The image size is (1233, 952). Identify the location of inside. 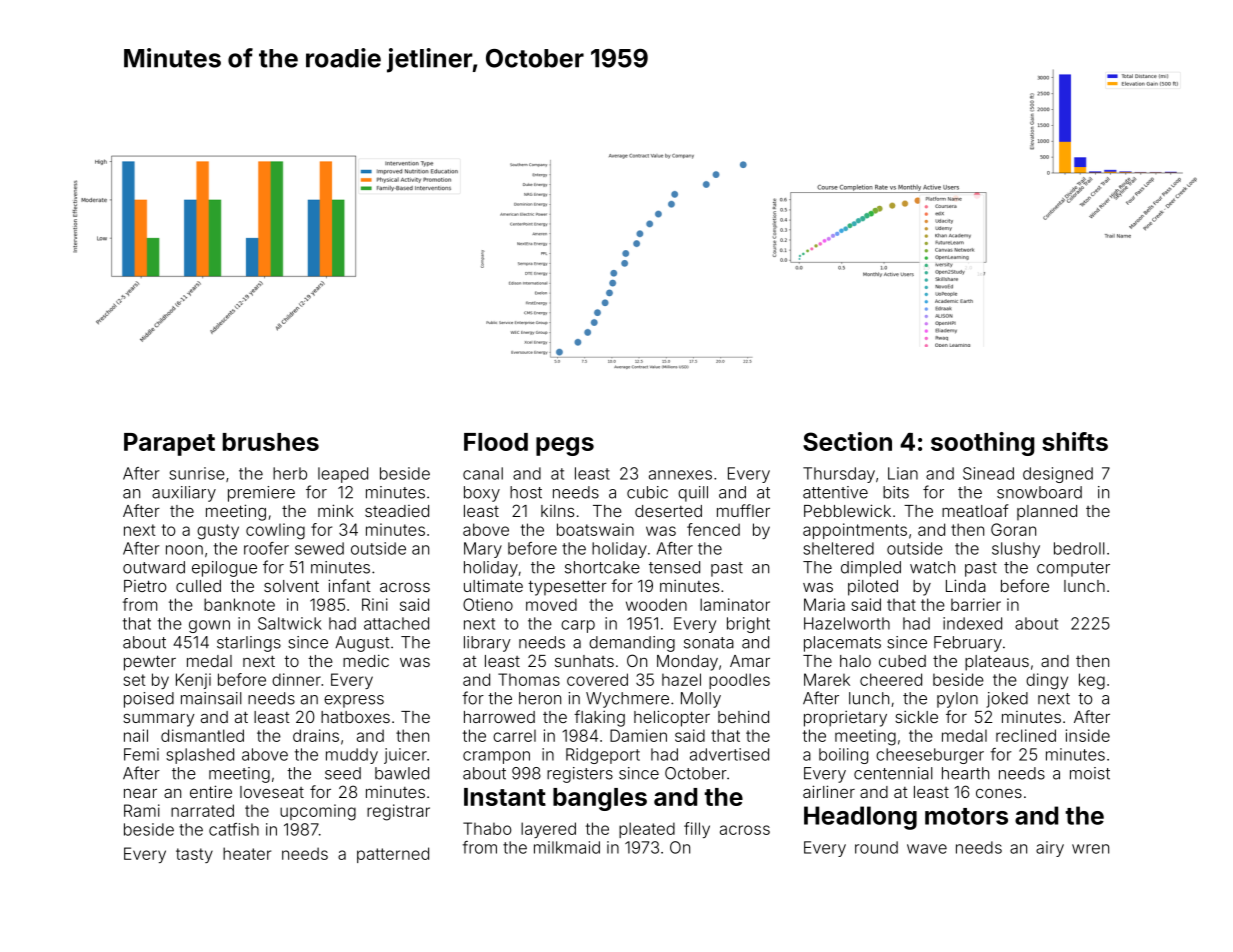
(1088, 735).
